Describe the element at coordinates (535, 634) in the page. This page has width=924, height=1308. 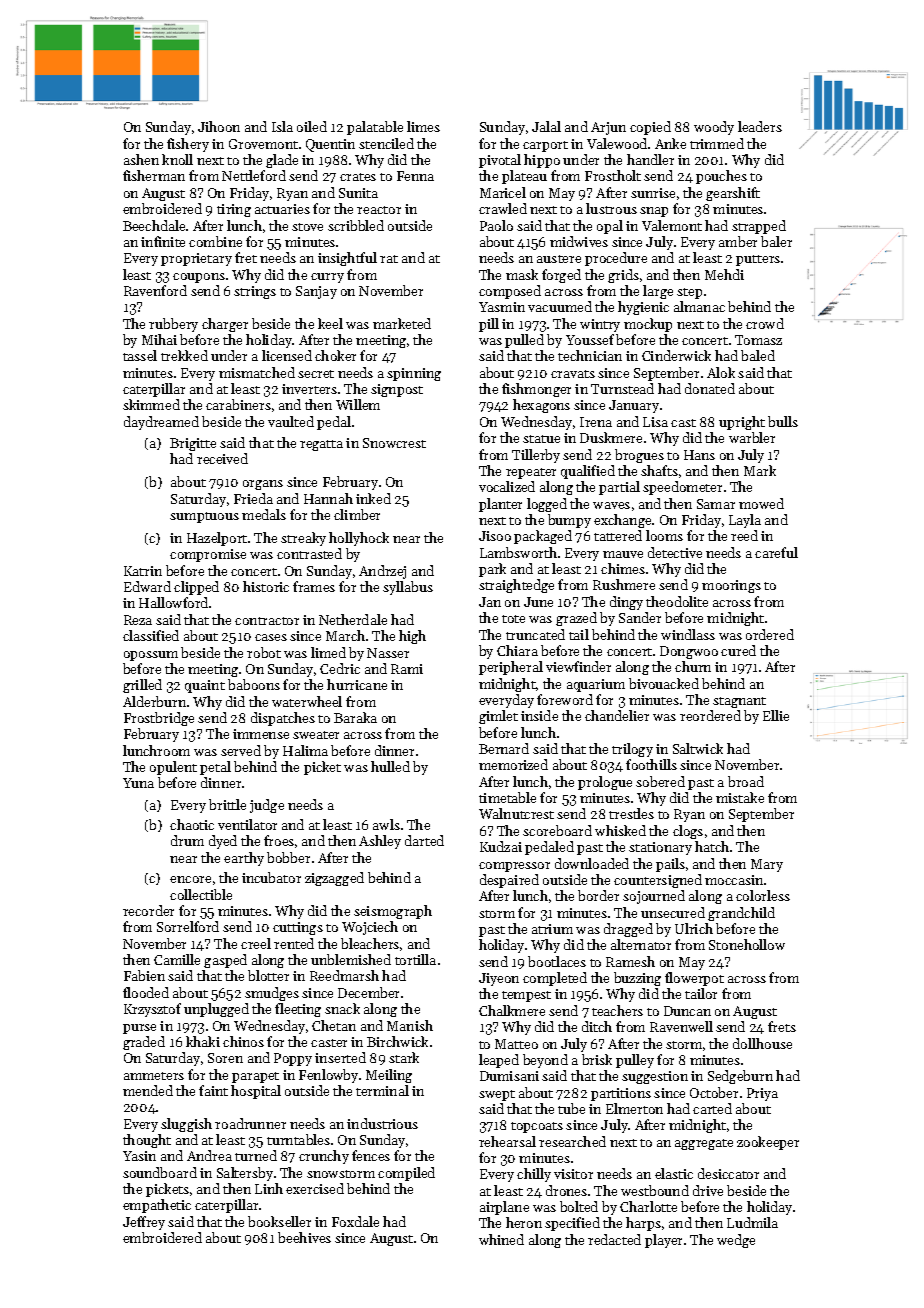
I see `truncated` at that location.
